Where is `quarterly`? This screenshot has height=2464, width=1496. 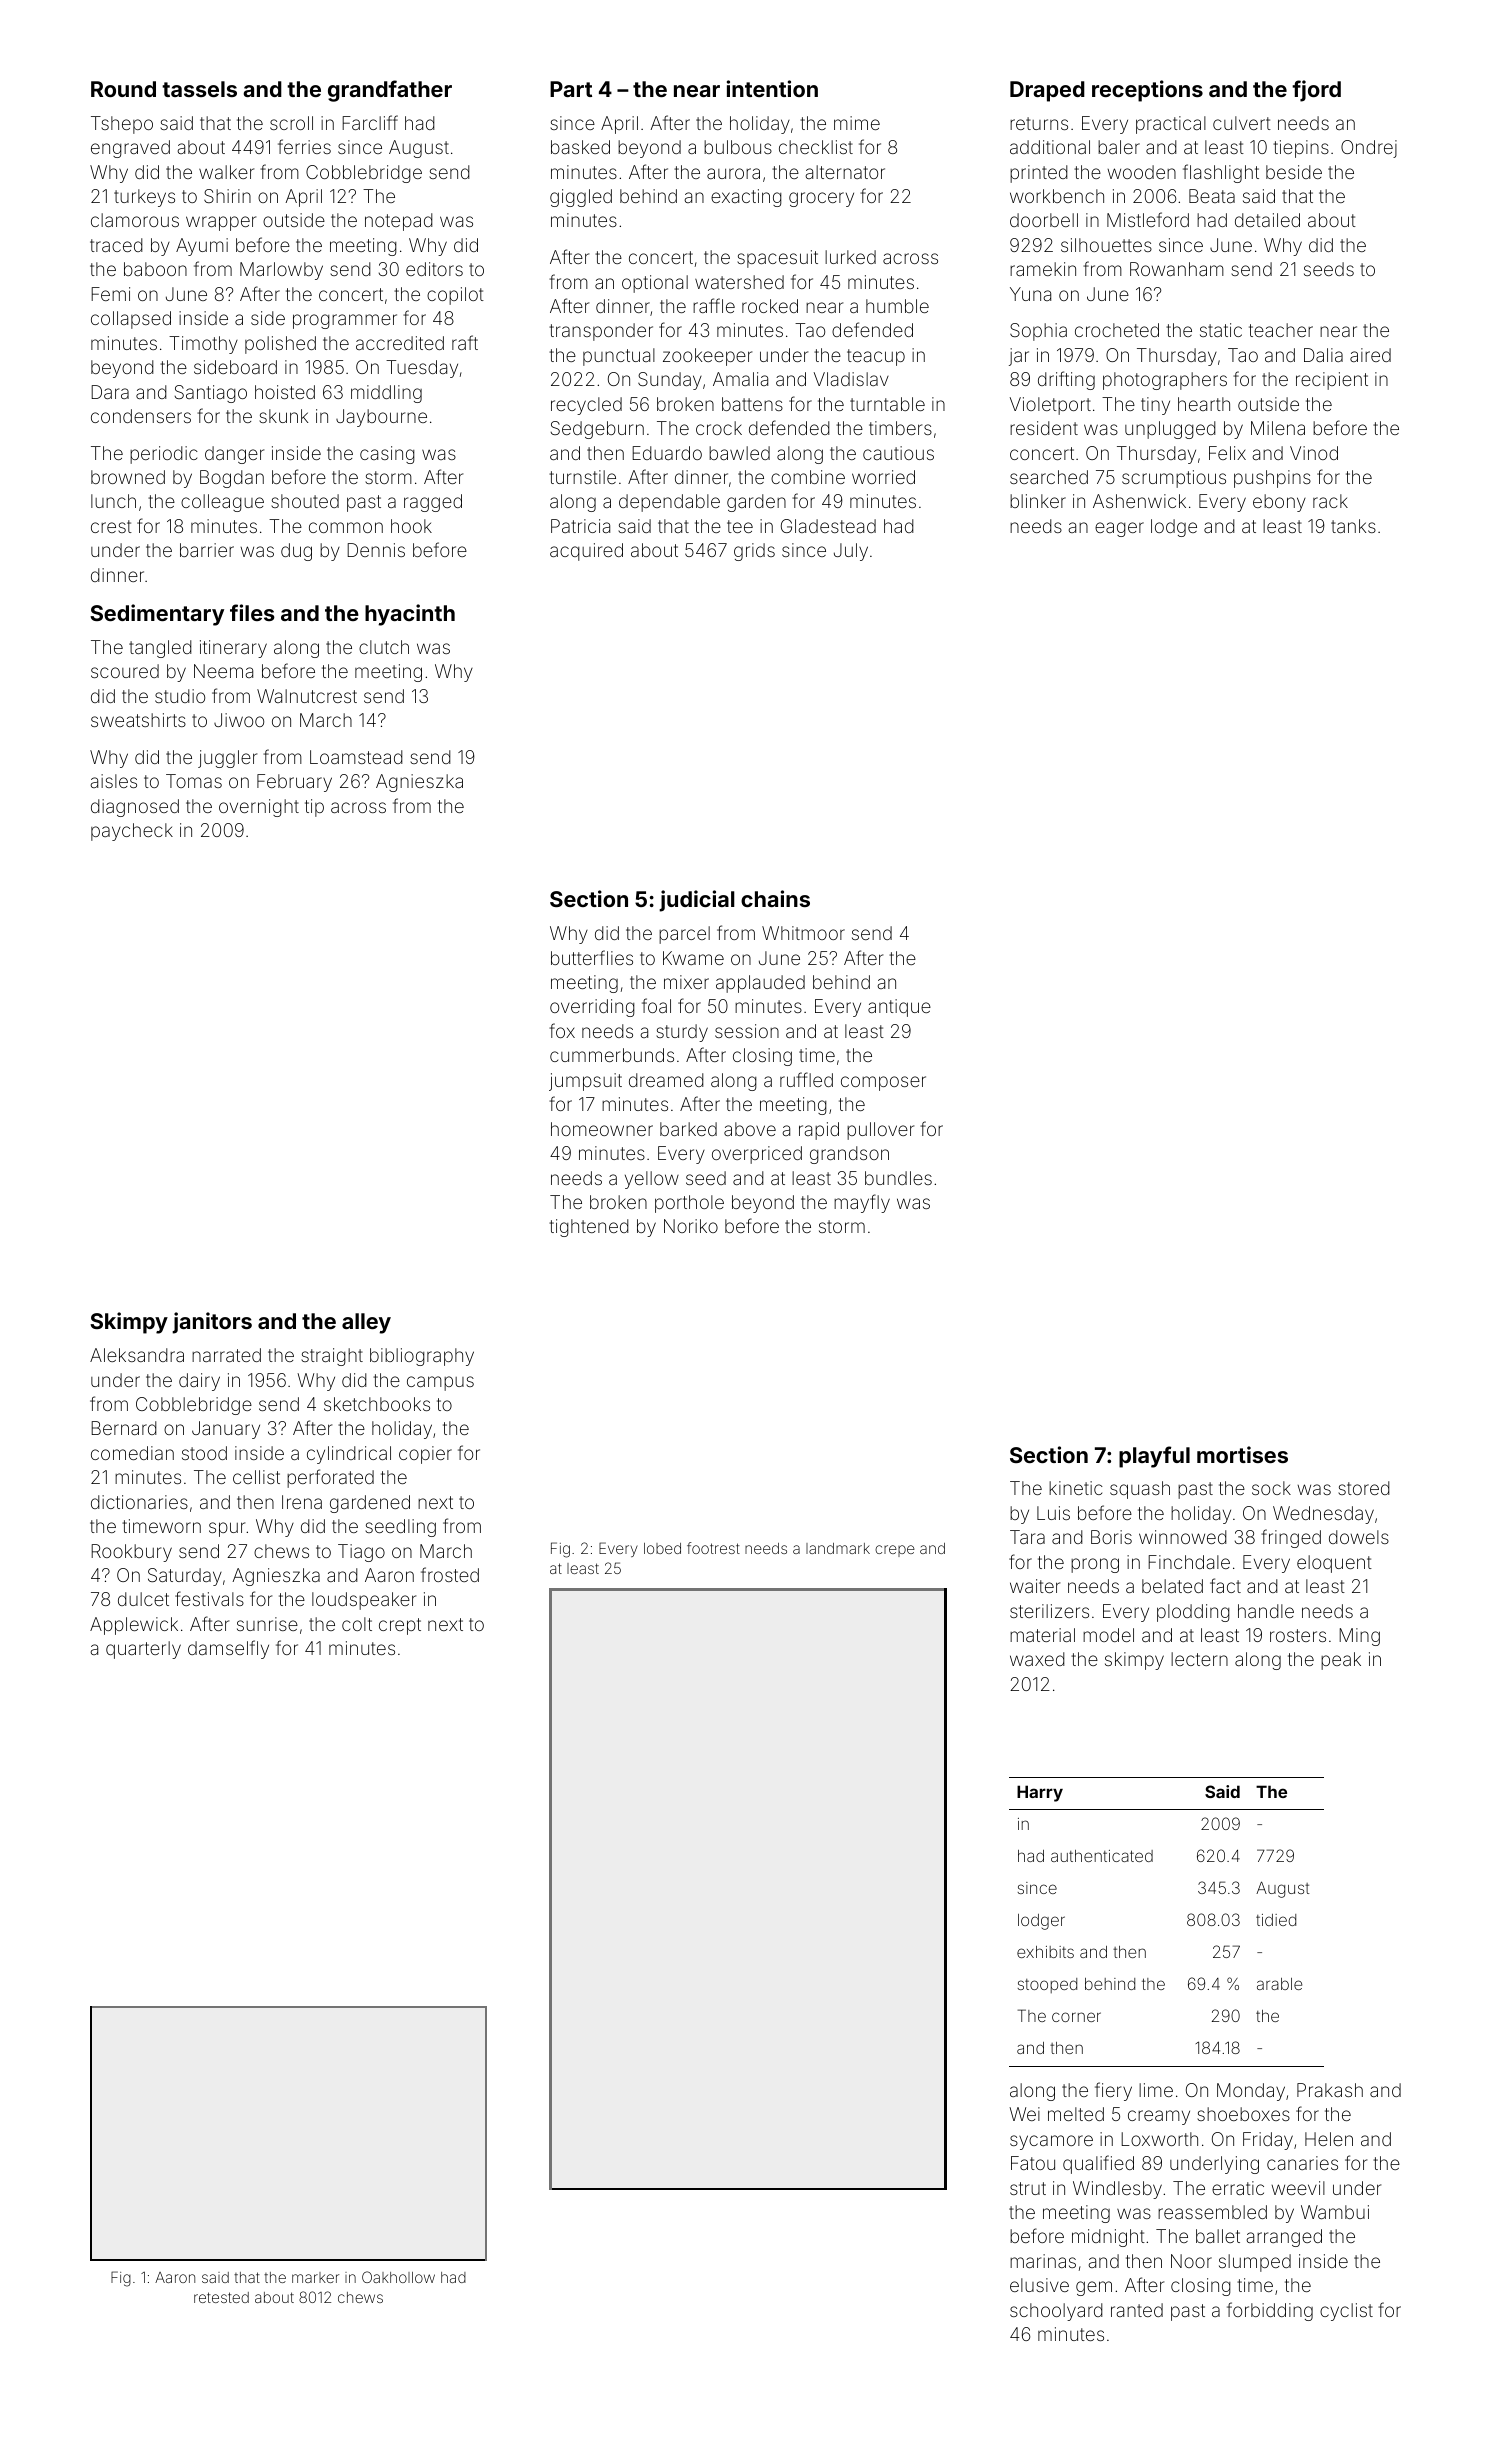
quarterly is located at coordinates (143, 1650).
